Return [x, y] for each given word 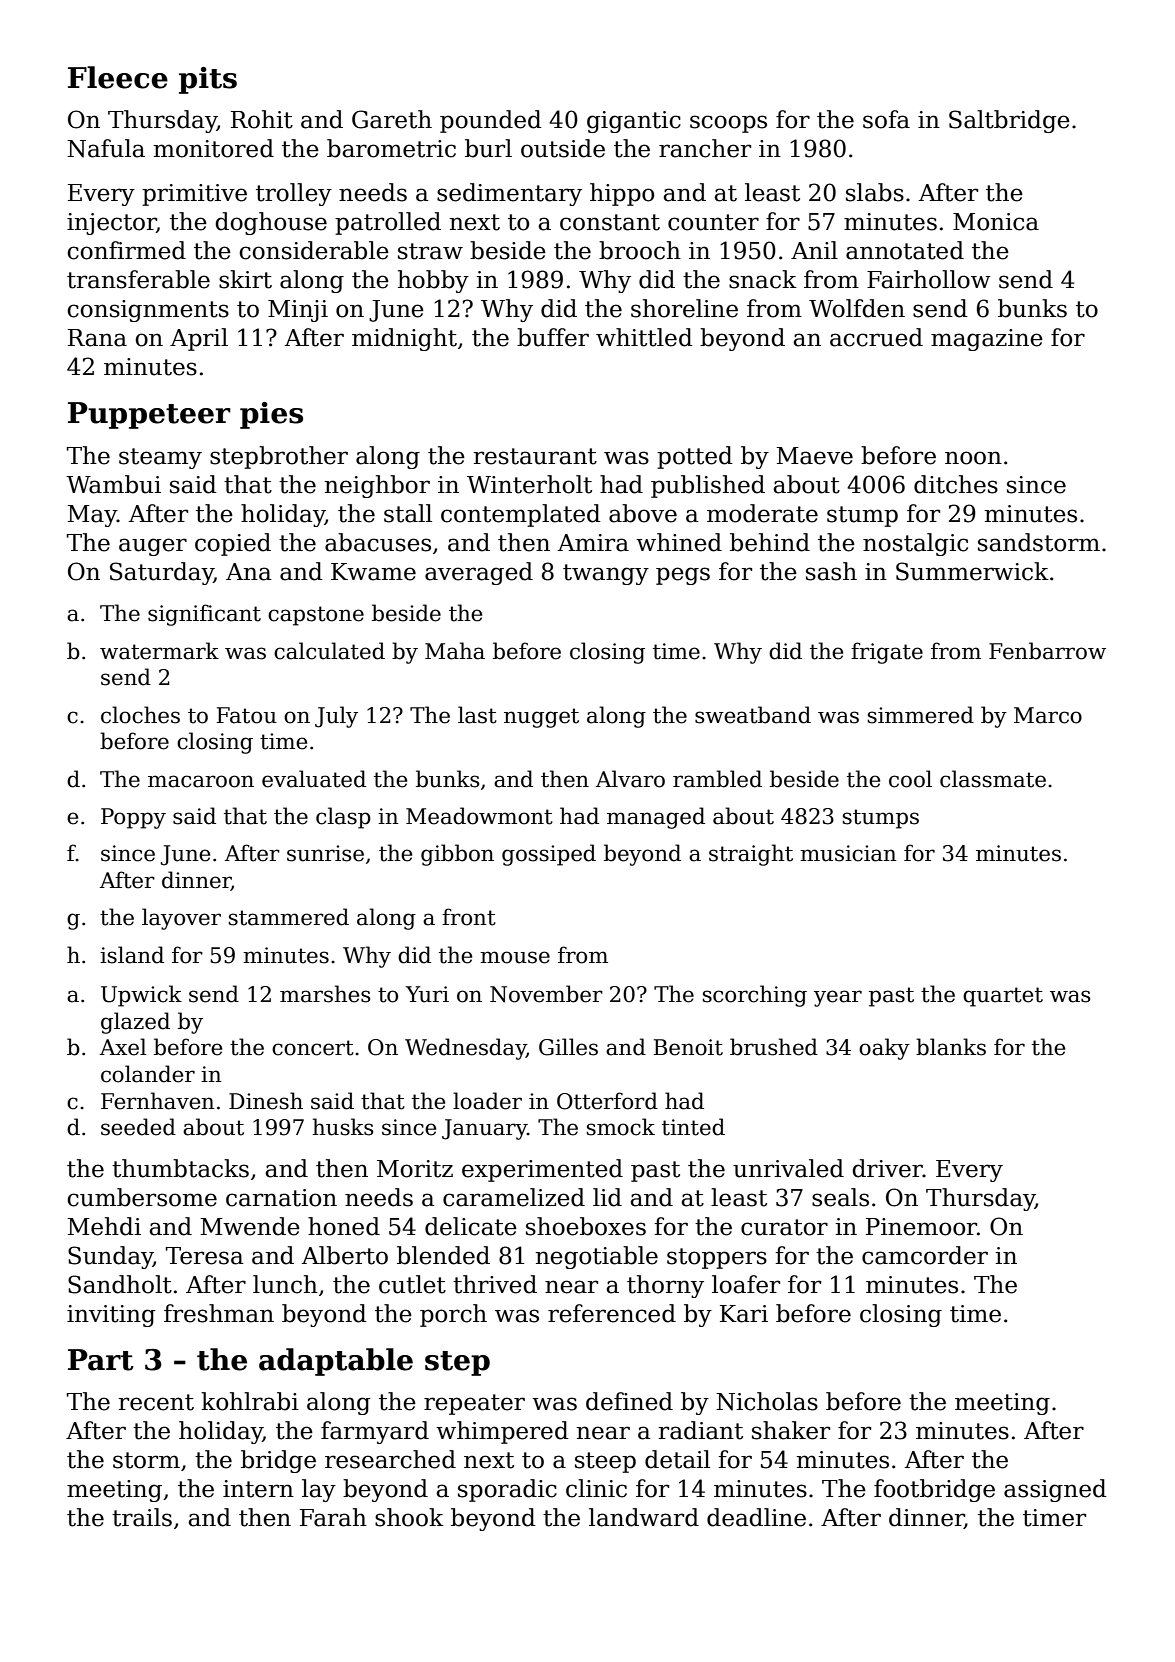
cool [910, 779]
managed [656, 818]
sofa [886, 119]
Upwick [141, 996]
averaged [479, 573]
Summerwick [972, 571]
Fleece [118, 77]
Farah [333, 1517]
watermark [159, 651]
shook [409, 1517]
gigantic [634, 122]
